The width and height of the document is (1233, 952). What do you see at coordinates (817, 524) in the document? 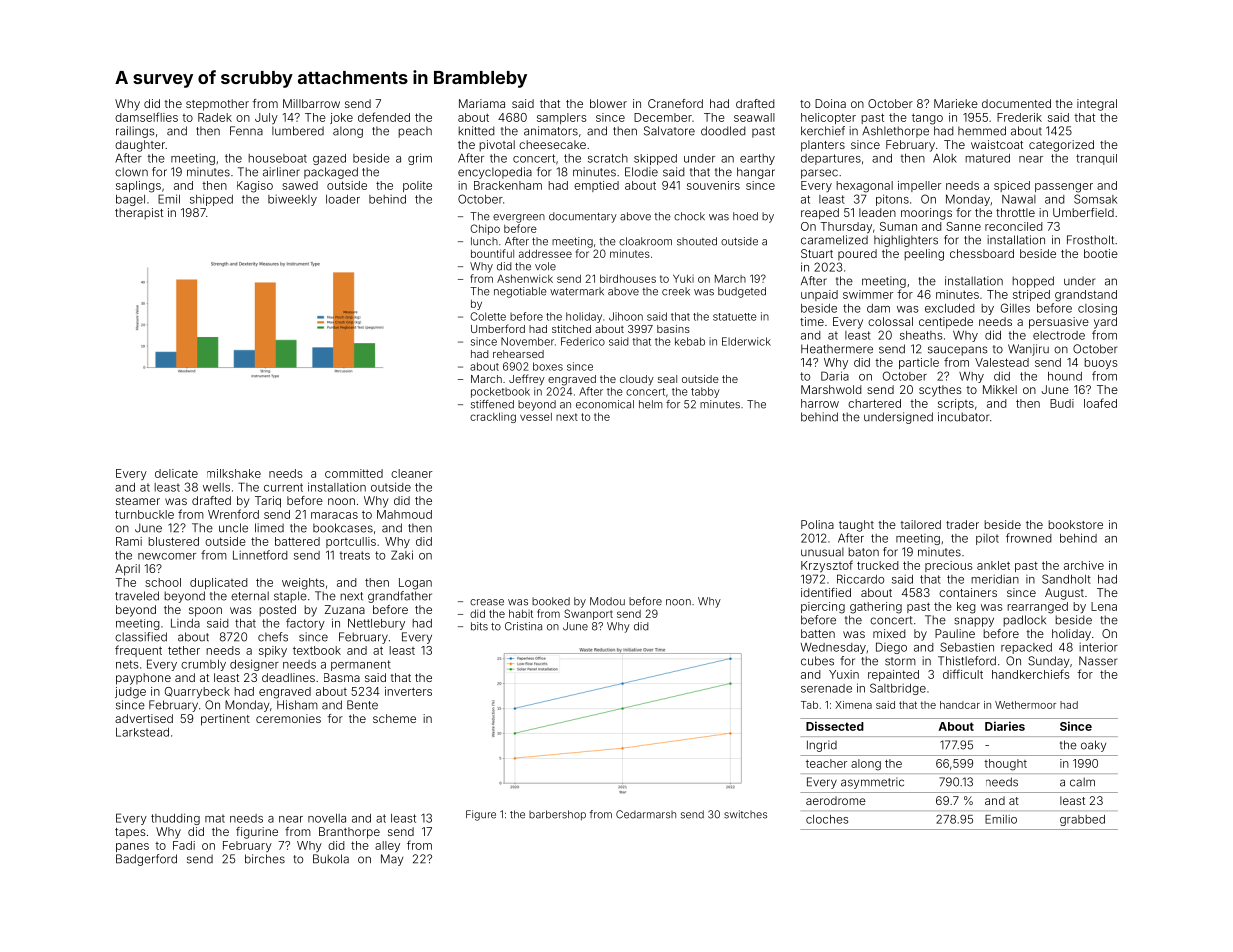
I see `Polina` at bounding box center [817, 524].
